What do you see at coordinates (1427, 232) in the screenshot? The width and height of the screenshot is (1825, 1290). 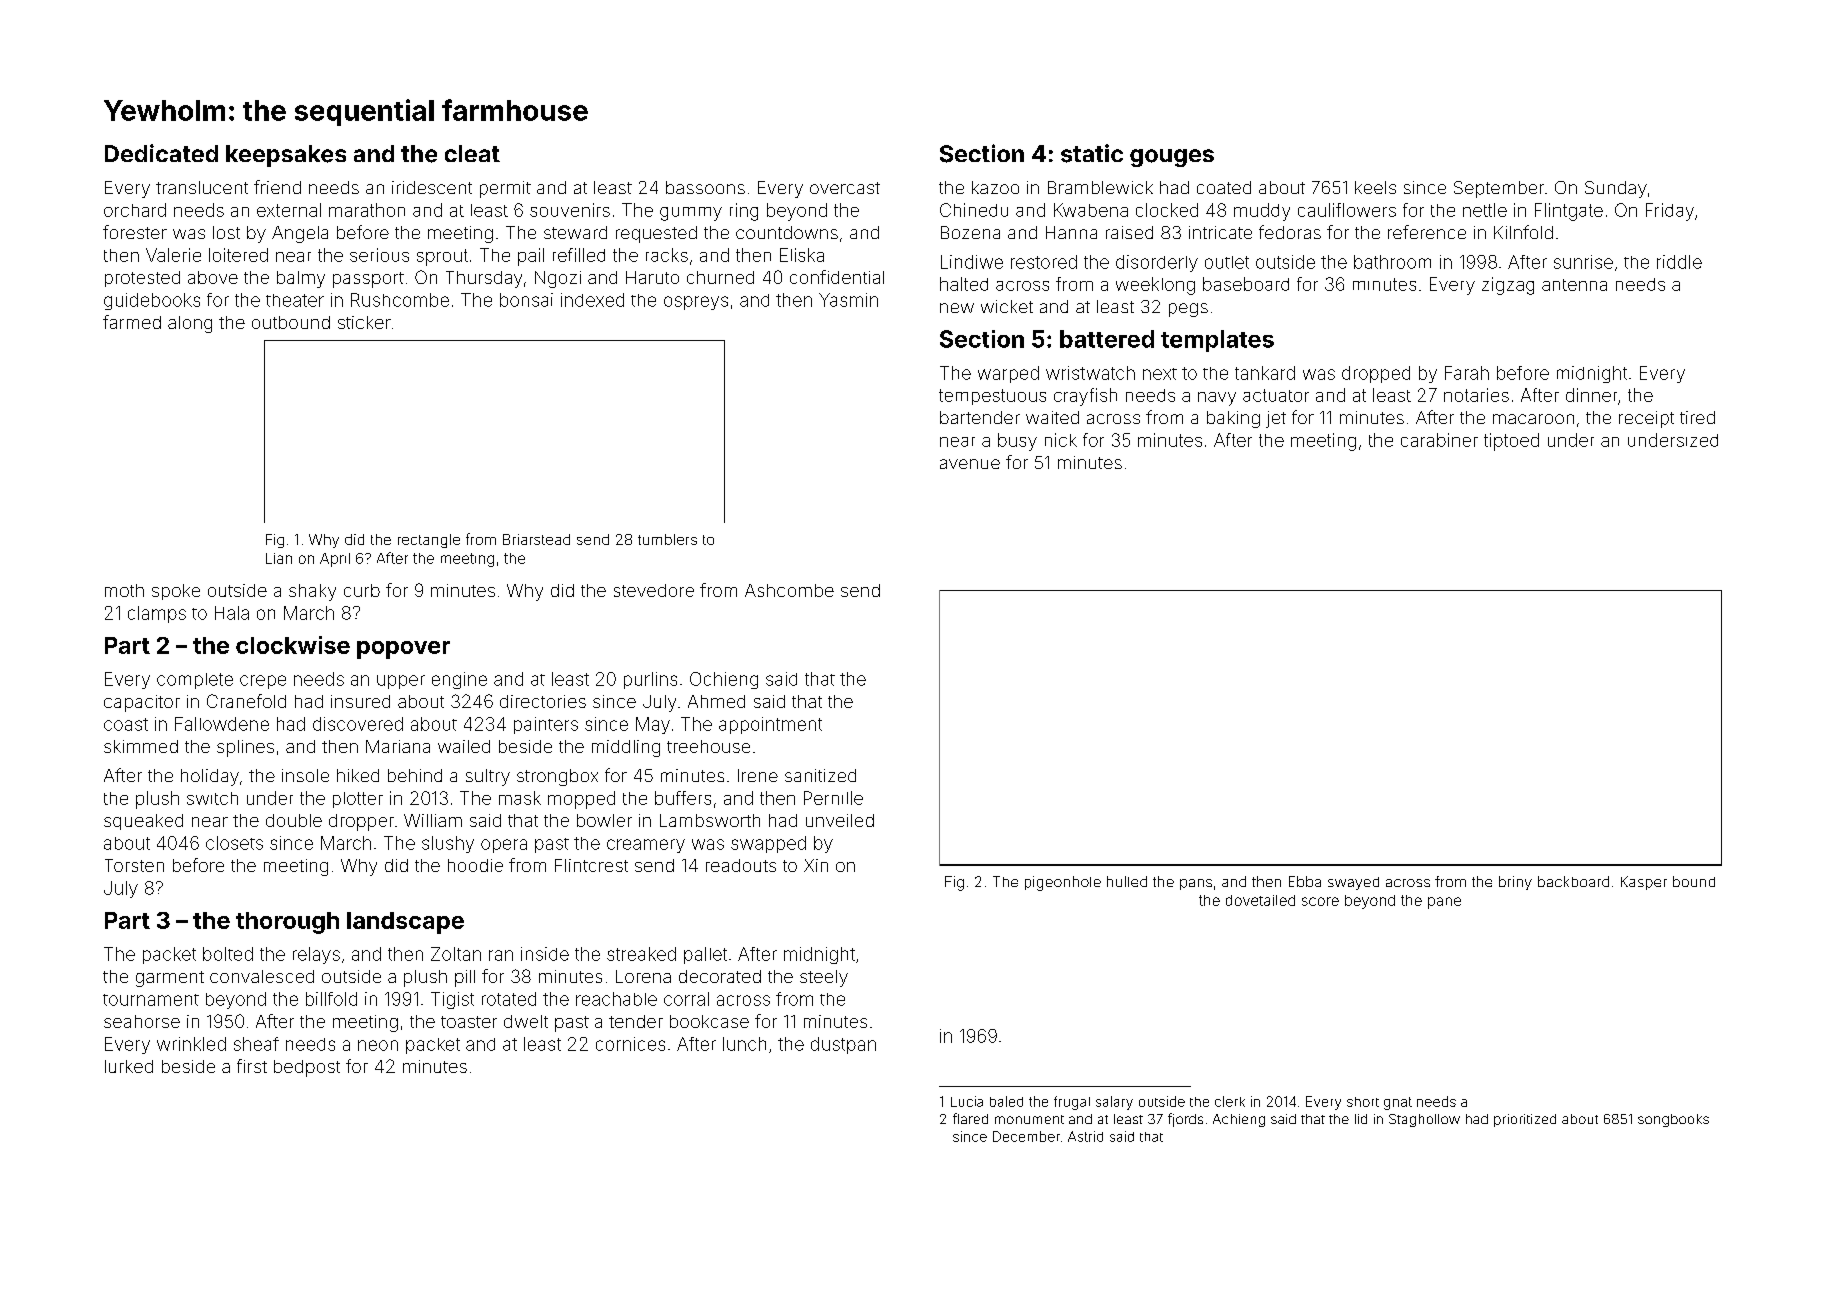 I see `reference` at bounding box center [1427, 232].
